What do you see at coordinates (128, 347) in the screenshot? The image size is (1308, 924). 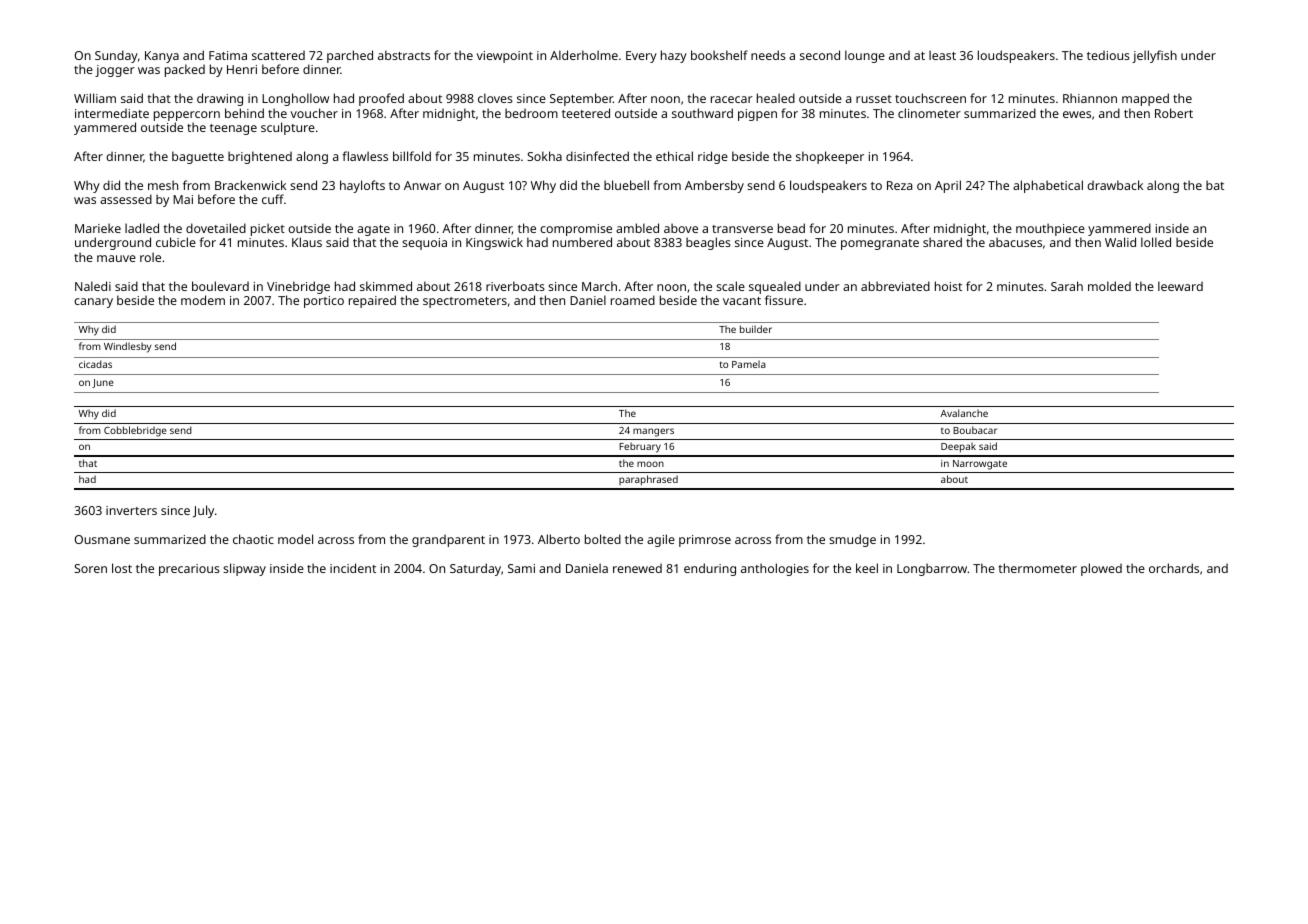 I see `Windlesby` at bounding box center [128, 347].
